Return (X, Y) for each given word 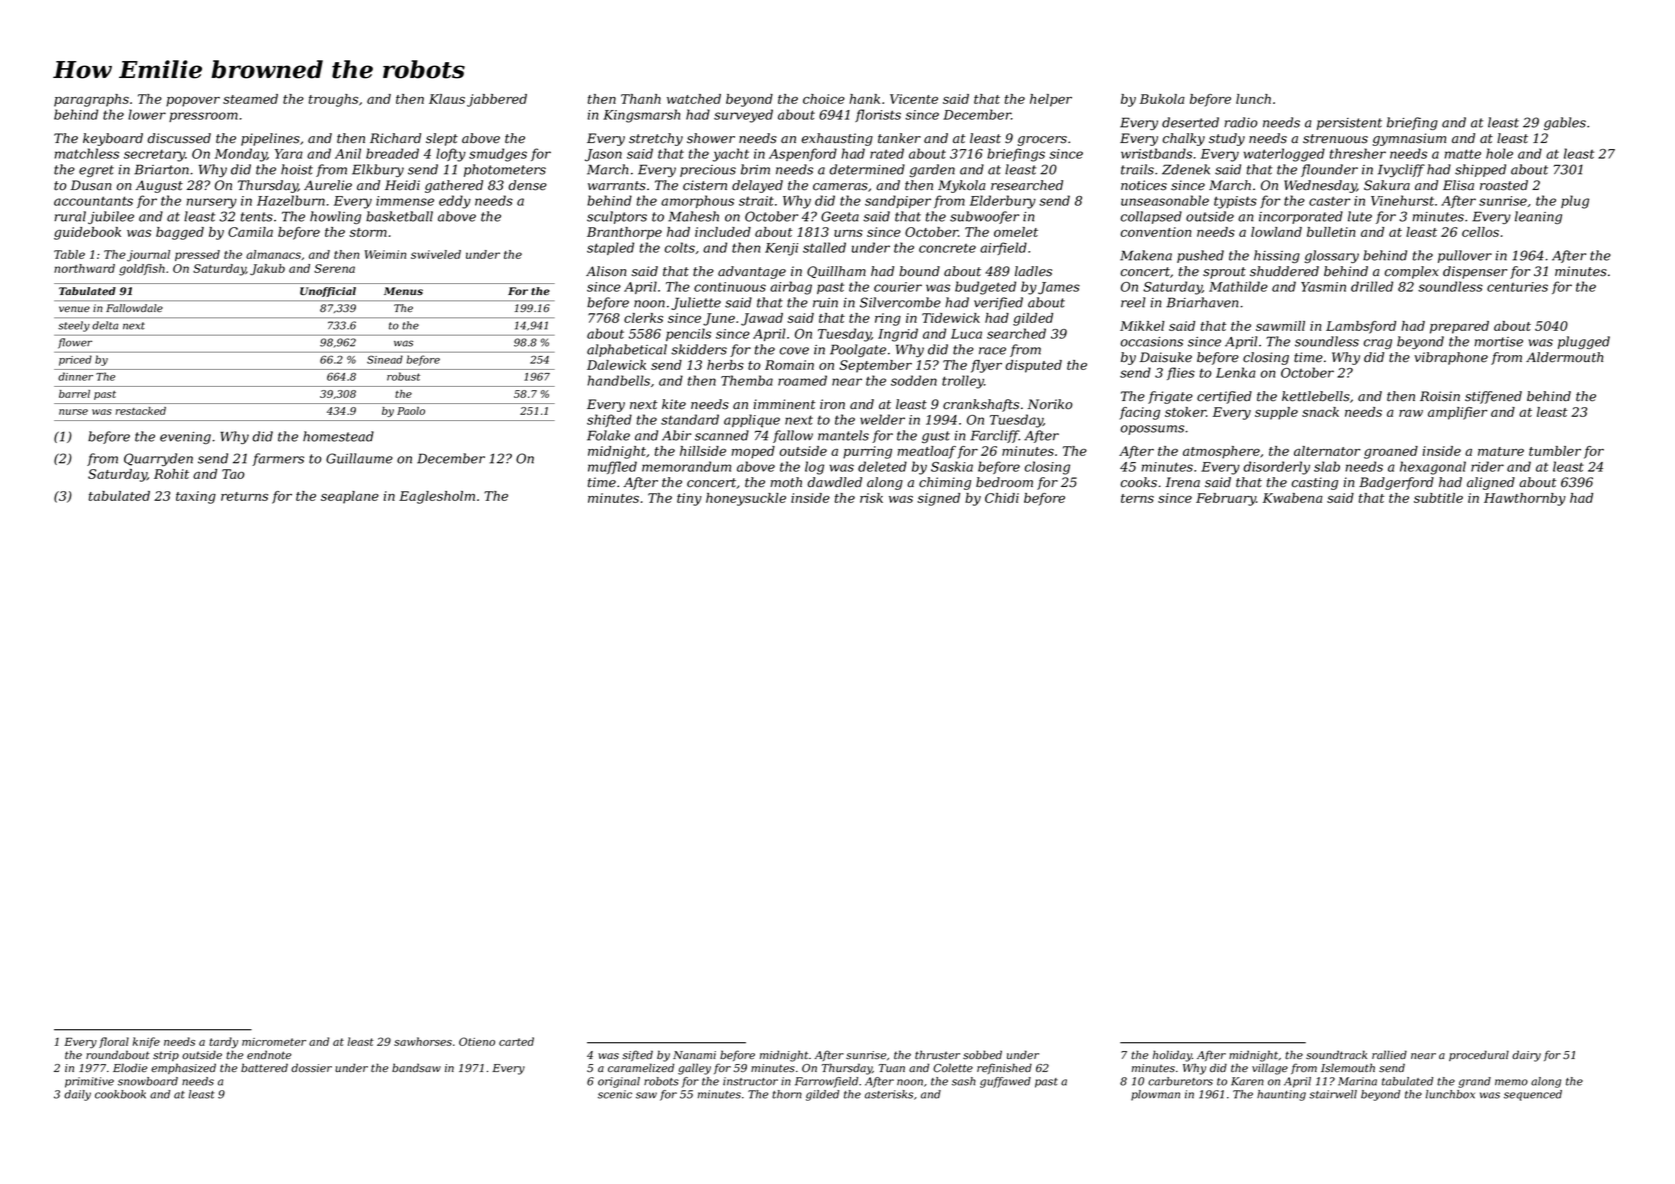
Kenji (781, 249)
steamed (250, 99)
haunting (1281, 1095)
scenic (615, 1094)
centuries (1517, 287)
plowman (1155, 1095)
